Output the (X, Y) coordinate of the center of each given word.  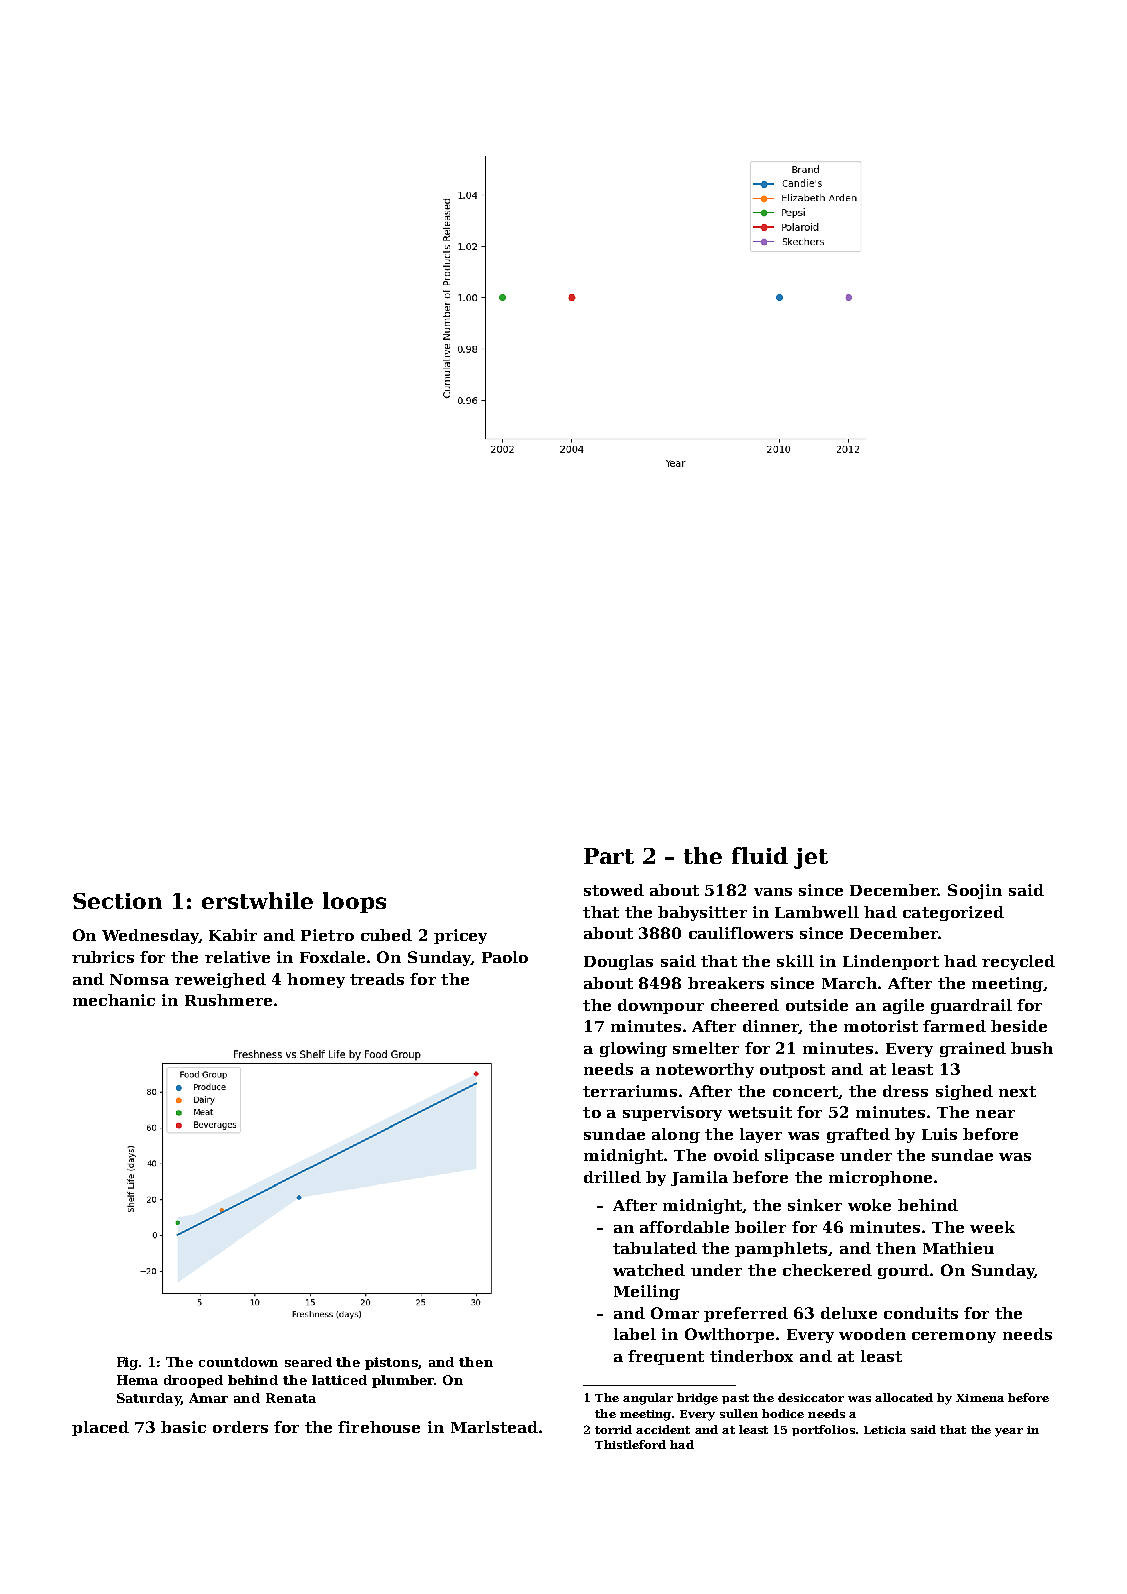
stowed (614, 890)
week (992, 1227)
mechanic (114, 1000)
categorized (953, 913)
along (676, 1135)
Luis (939, 1134)
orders (240, 1427)
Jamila (699, 1178)
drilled (612, 1177)
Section (117, 901)
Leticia (885, 1430)
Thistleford (630, 1444)
